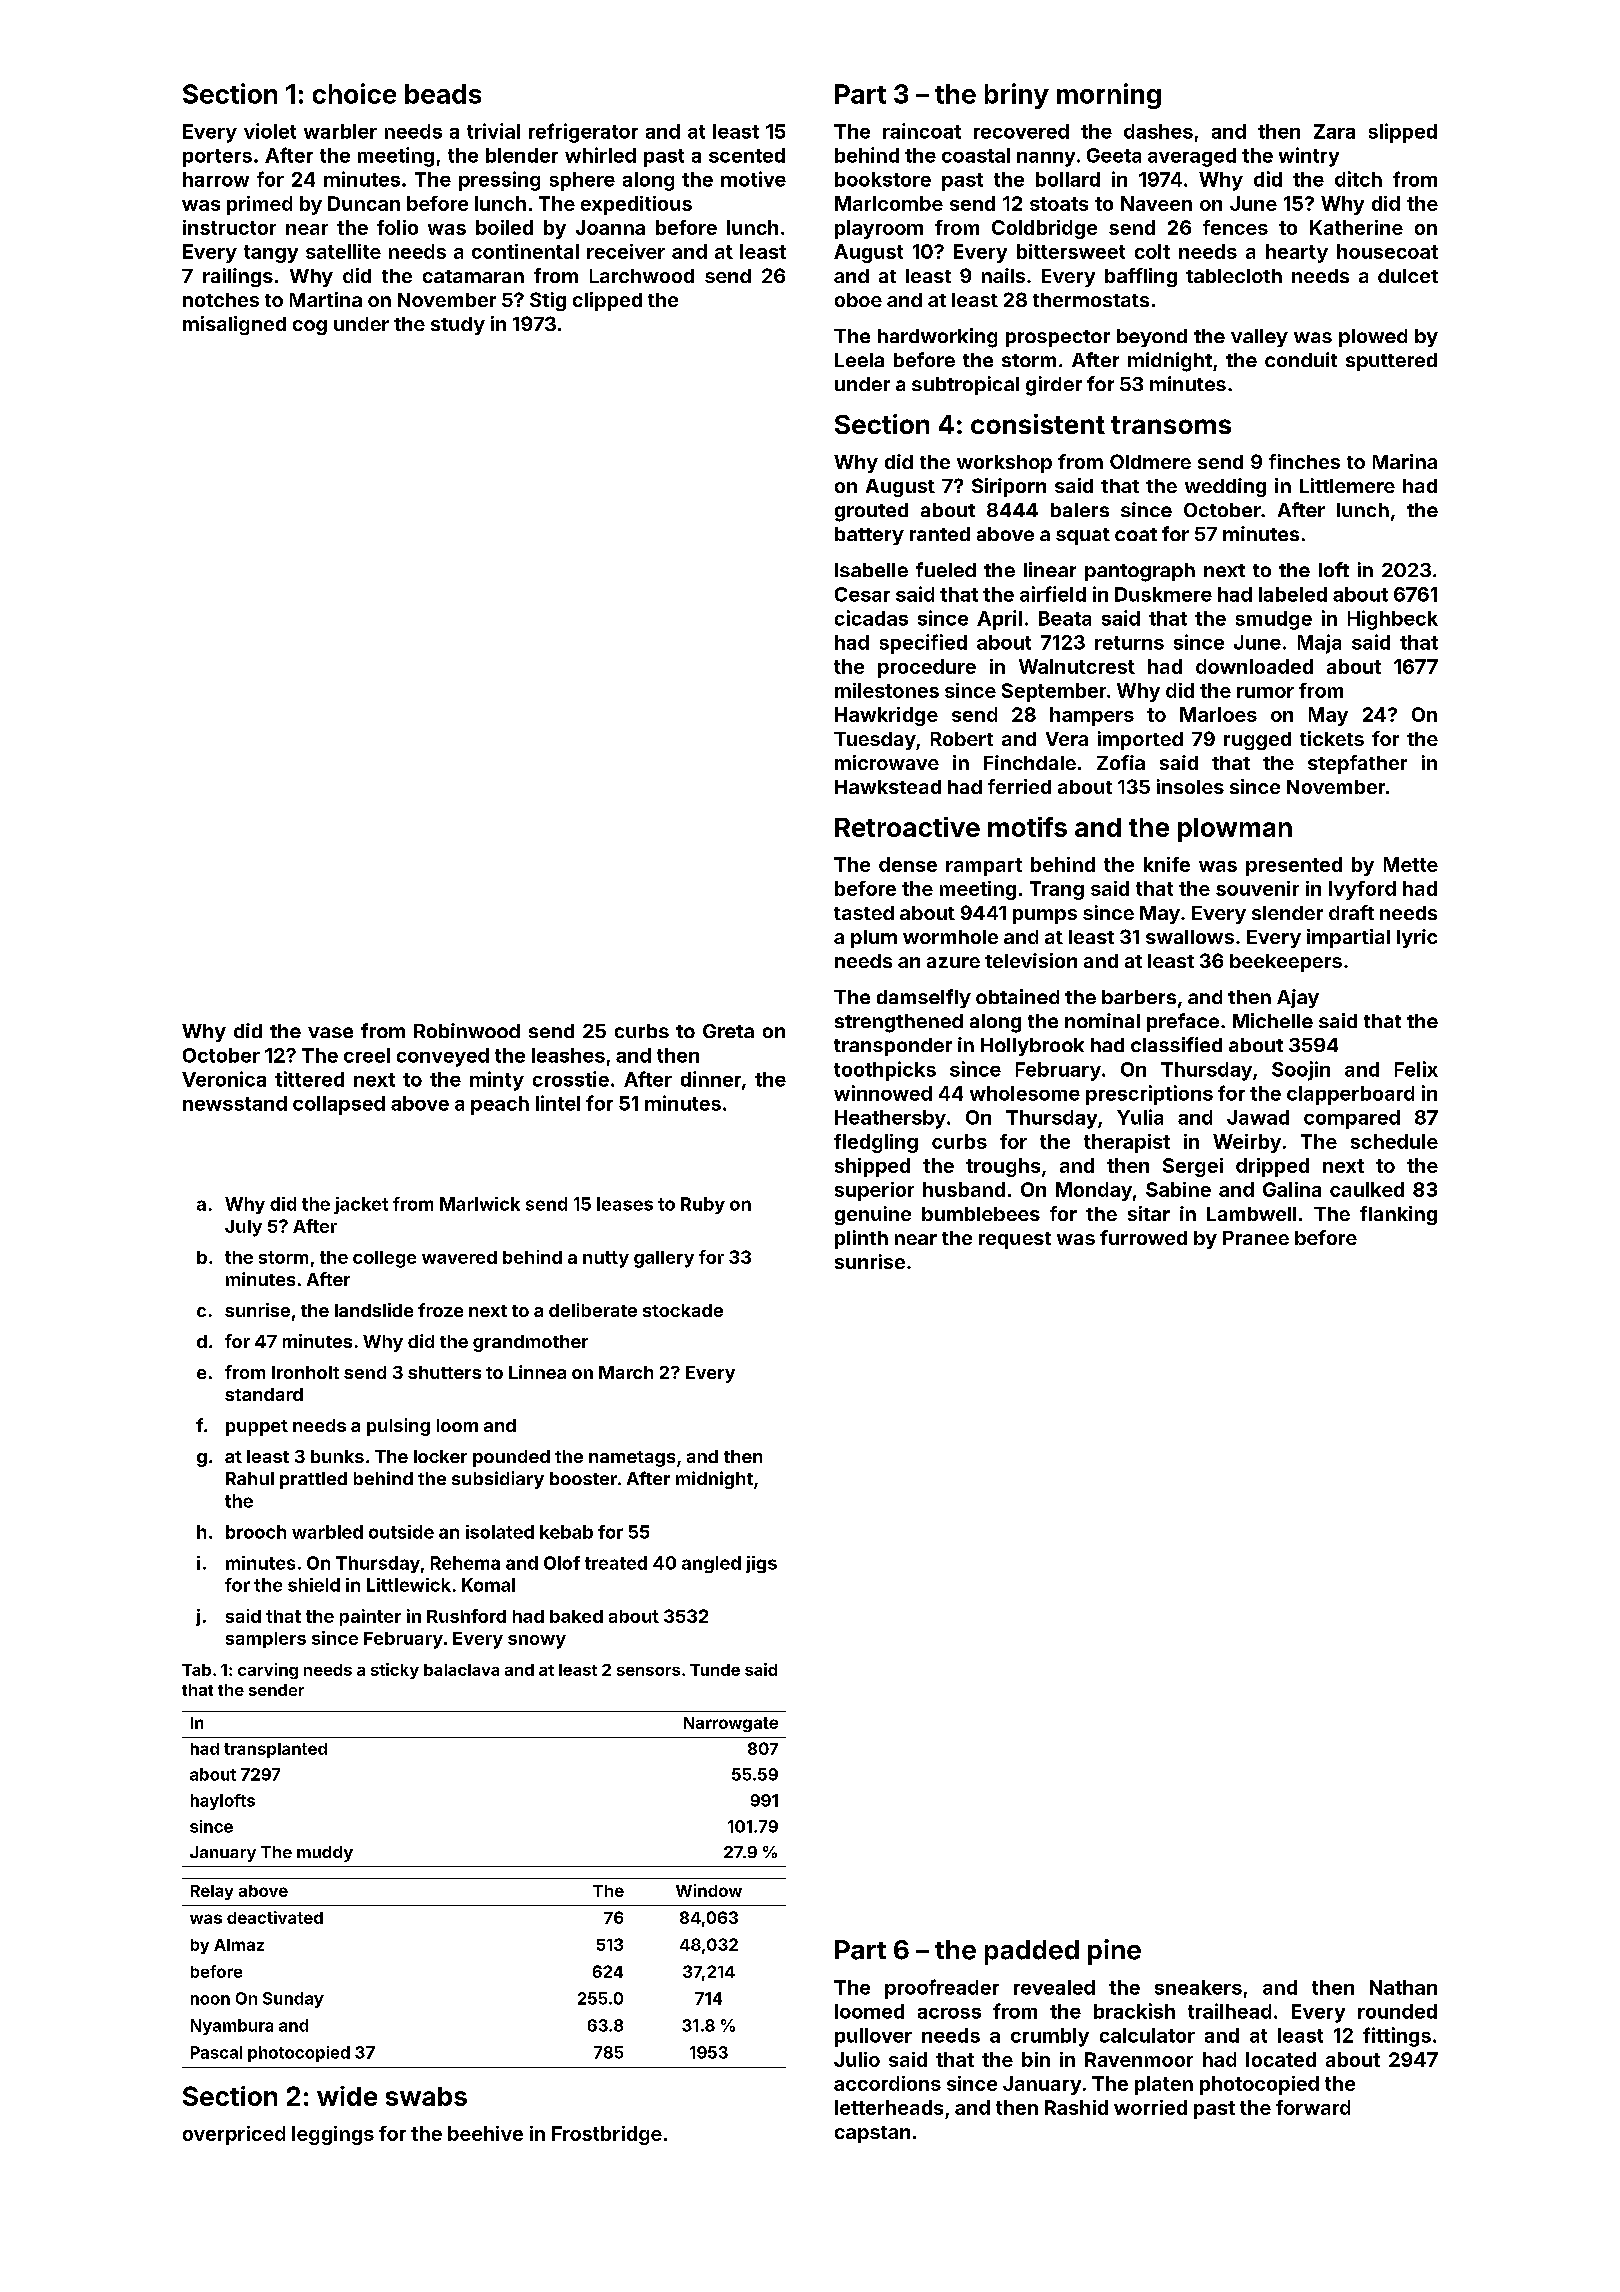 The height and width of the screenshot is (2292, 1620). I want to click on jigs, so click(761, 1564).
